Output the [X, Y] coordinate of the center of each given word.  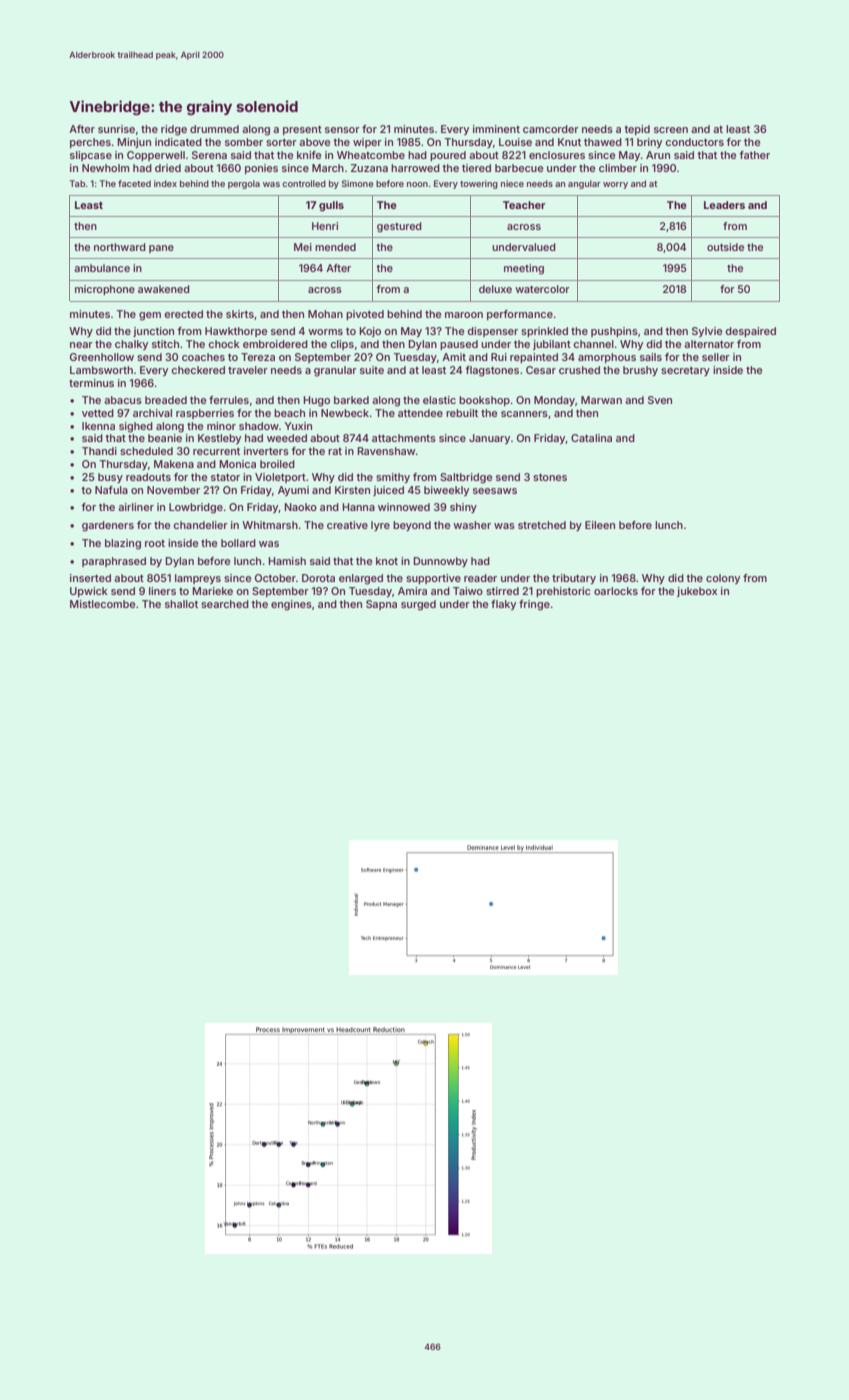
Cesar [541, 370]
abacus [123, 400]
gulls [331, 206]
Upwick [89, 592]
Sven [660, 400]
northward [120, 247]
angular [584, 184]
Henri [325, 226]
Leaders [724, 205]
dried [168, 168]
